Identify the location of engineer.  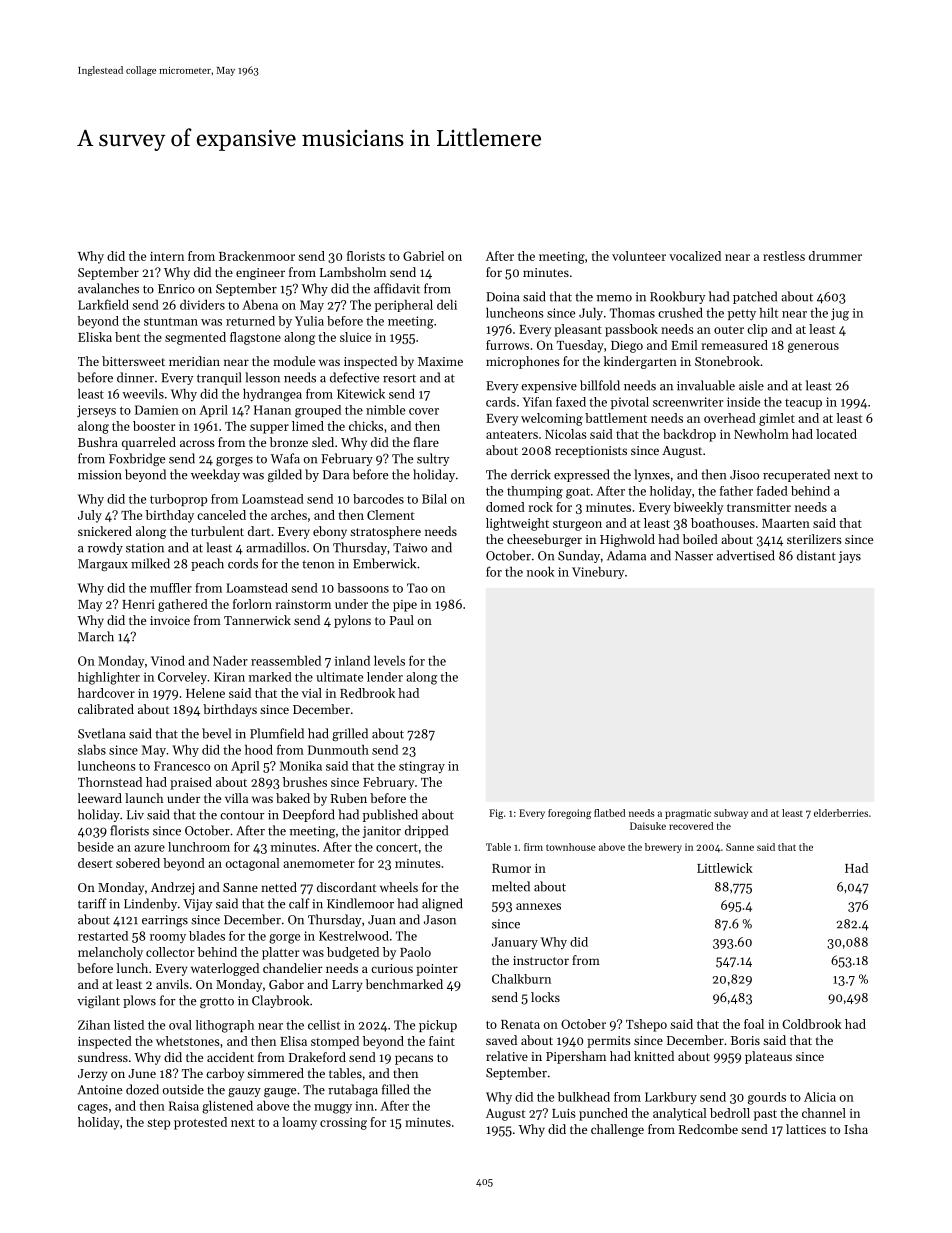
(260, 274).
